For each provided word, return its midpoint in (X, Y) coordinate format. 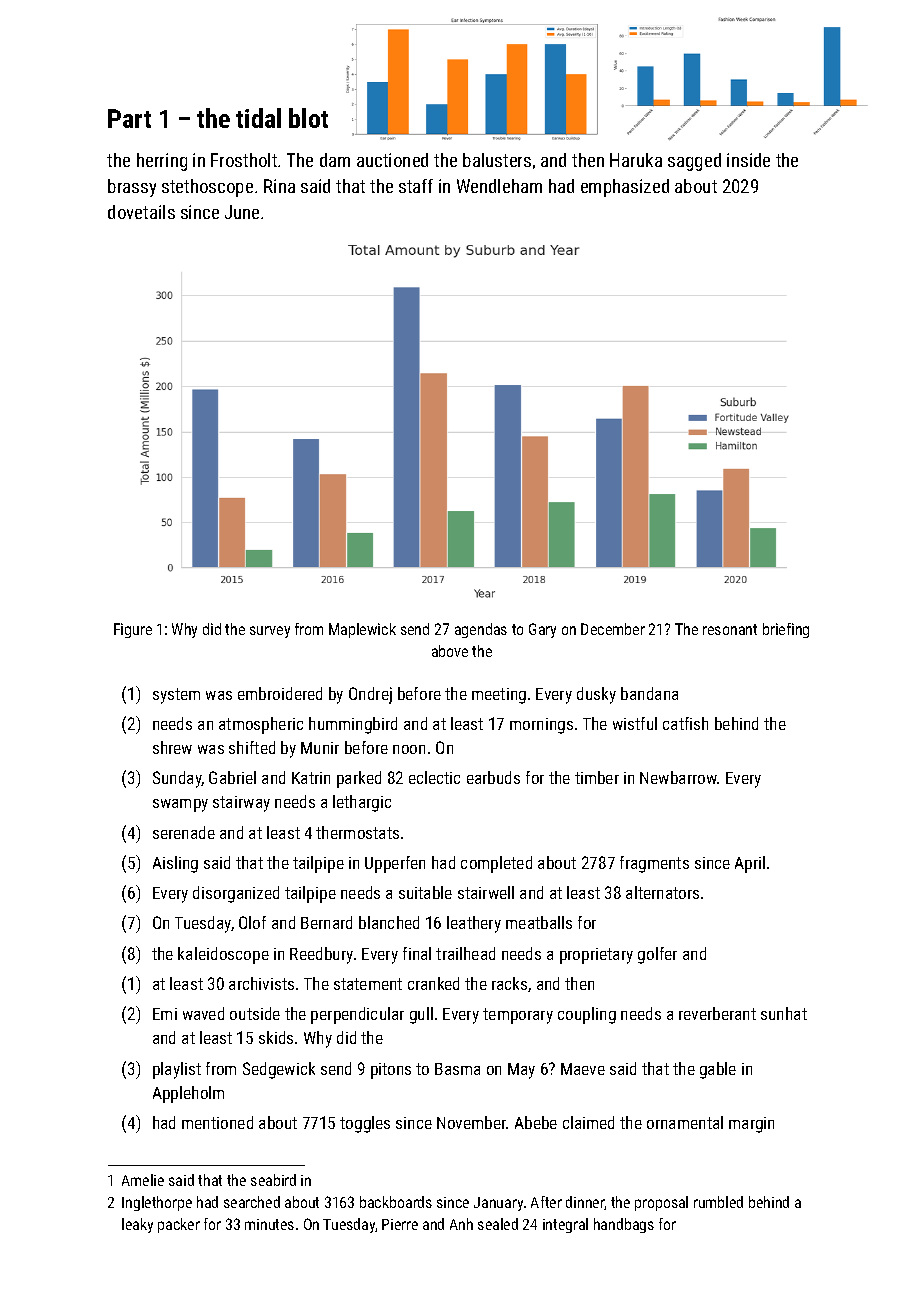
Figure (133, 630)
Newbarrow (679, 777)
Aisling (175, 864)
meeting (499, 696)
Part (129, 118)
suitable (425, 892)
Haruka (636, 160)
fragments (654, 864)
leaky (137, 1225)
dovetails (141, 212)
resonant (730, 629)
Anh (461, 1224)
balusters (497, 160)
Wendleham (499, 186)
